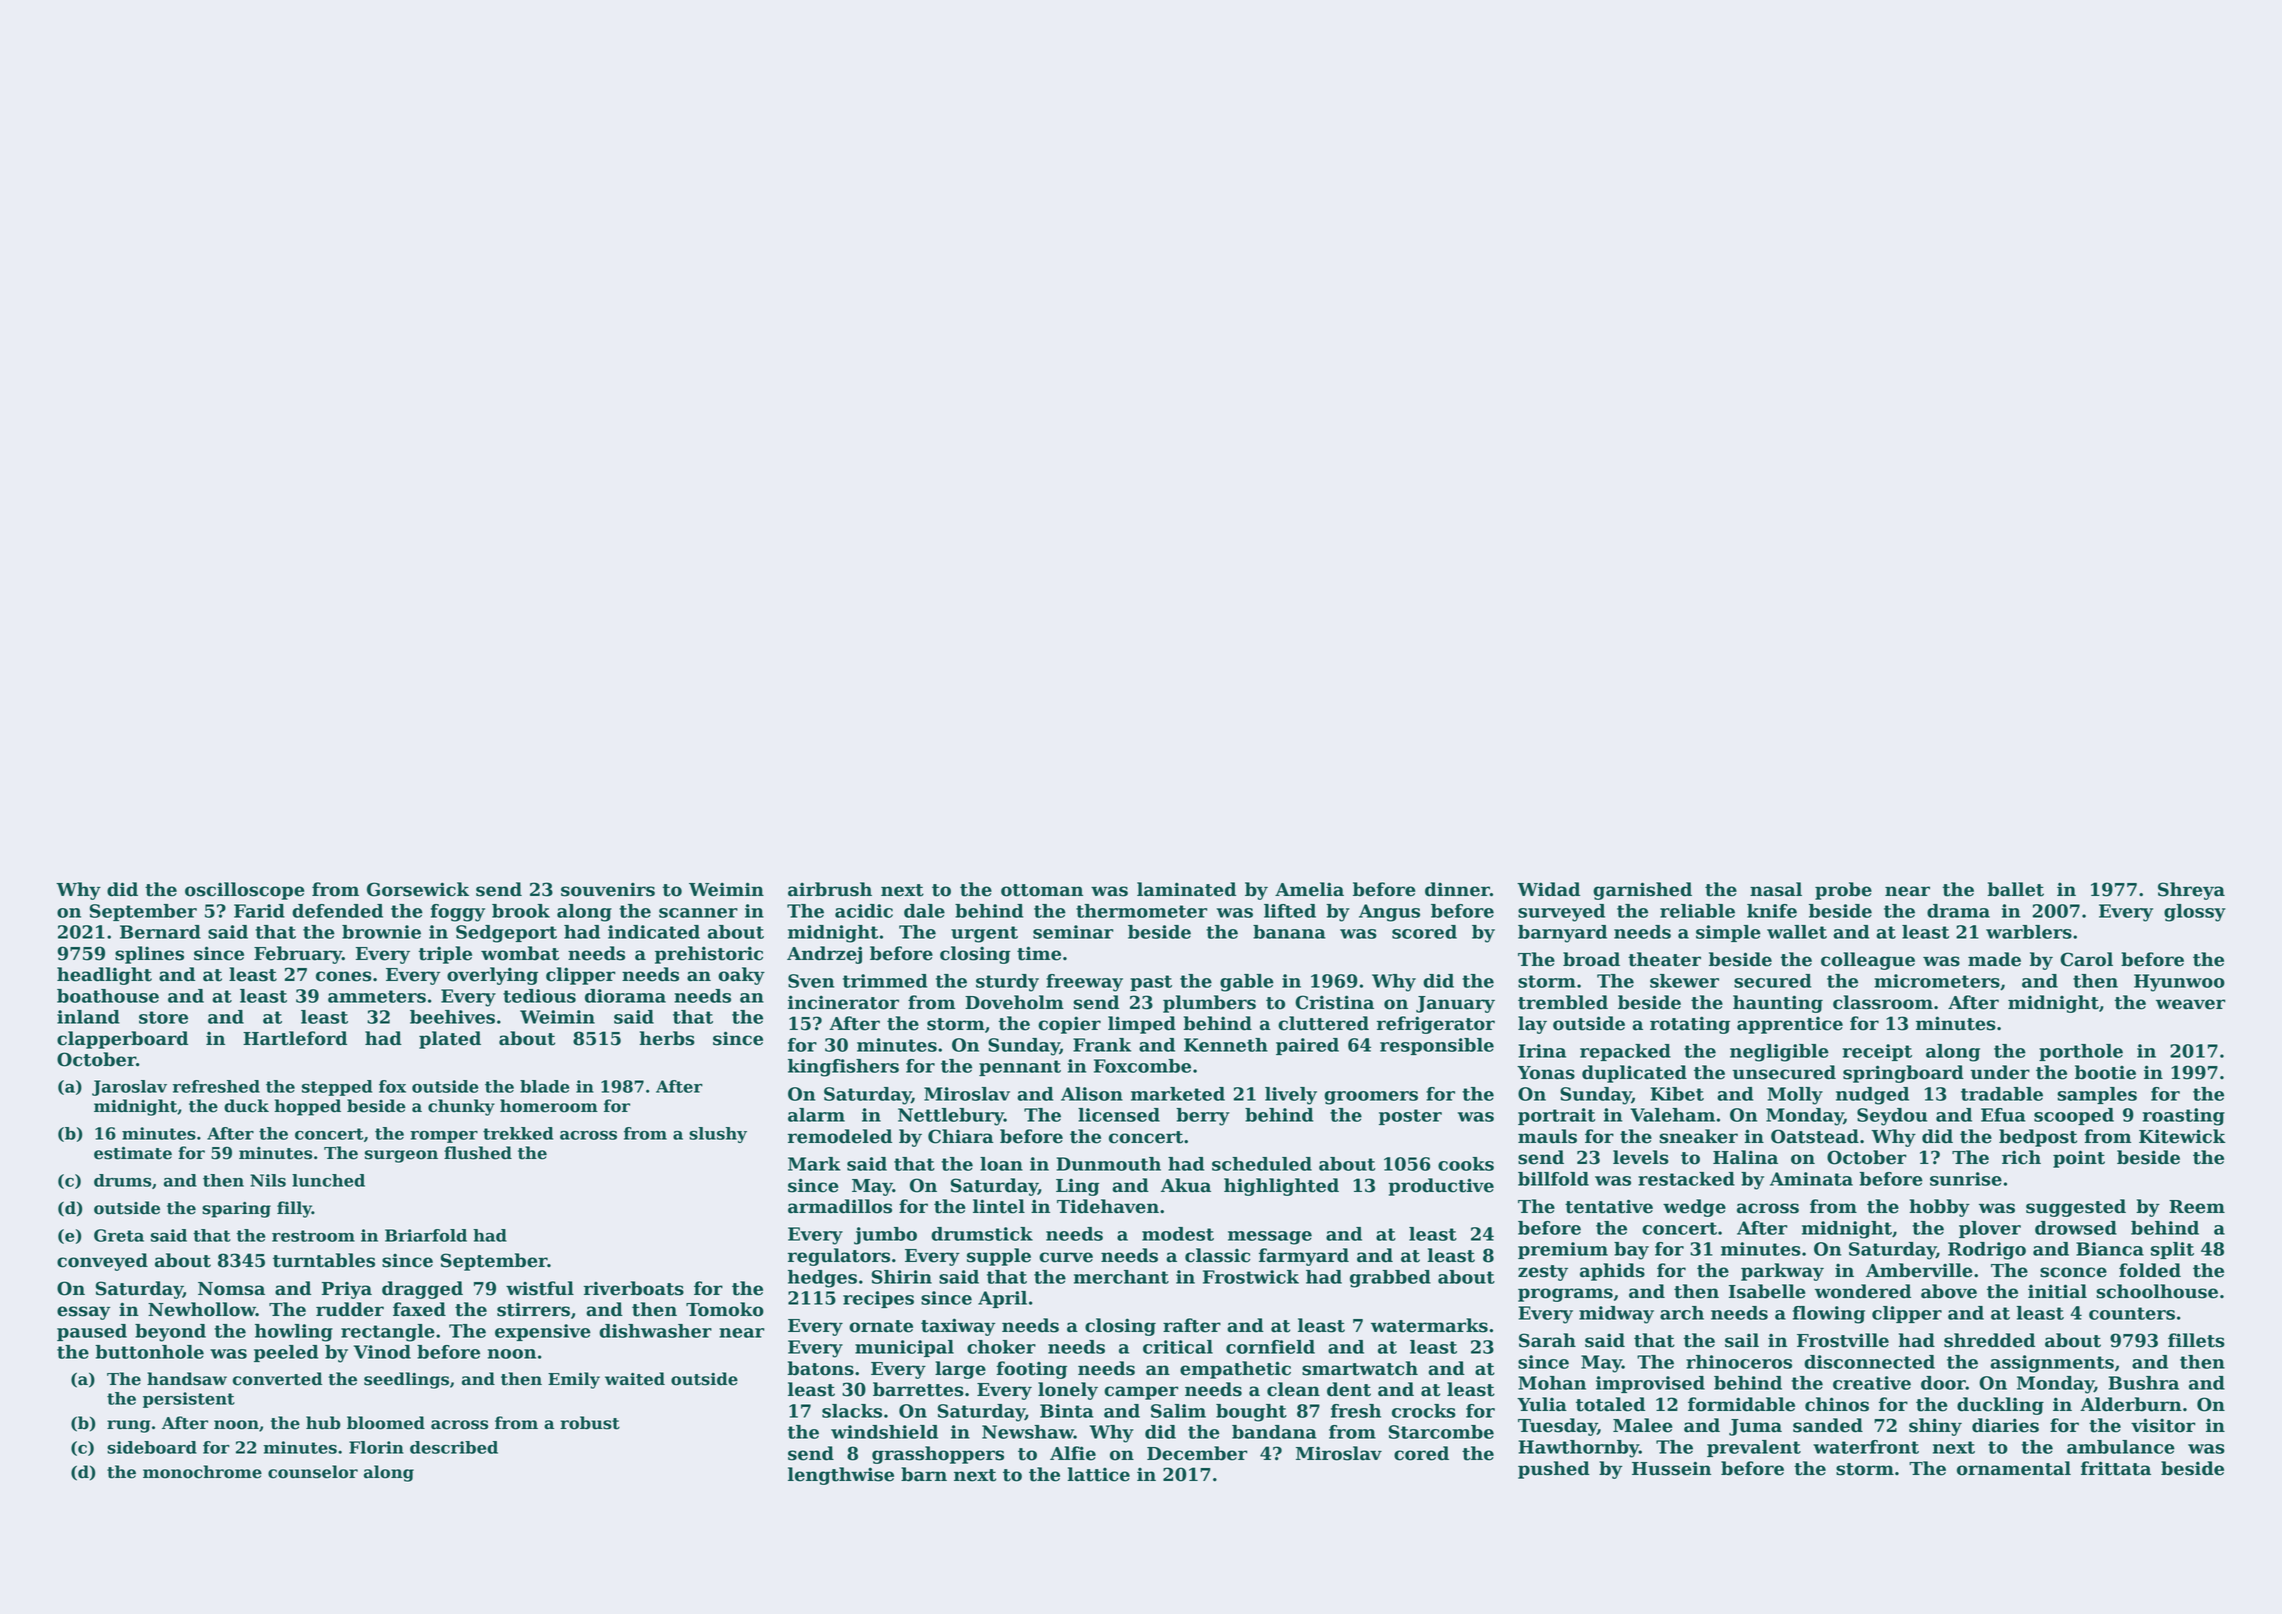 The width and height of the document is (2282, 1614). What do you see at coordinates (426, 1235) in the document?
I see `Briarfold` at bounding box center [426, 1235].
